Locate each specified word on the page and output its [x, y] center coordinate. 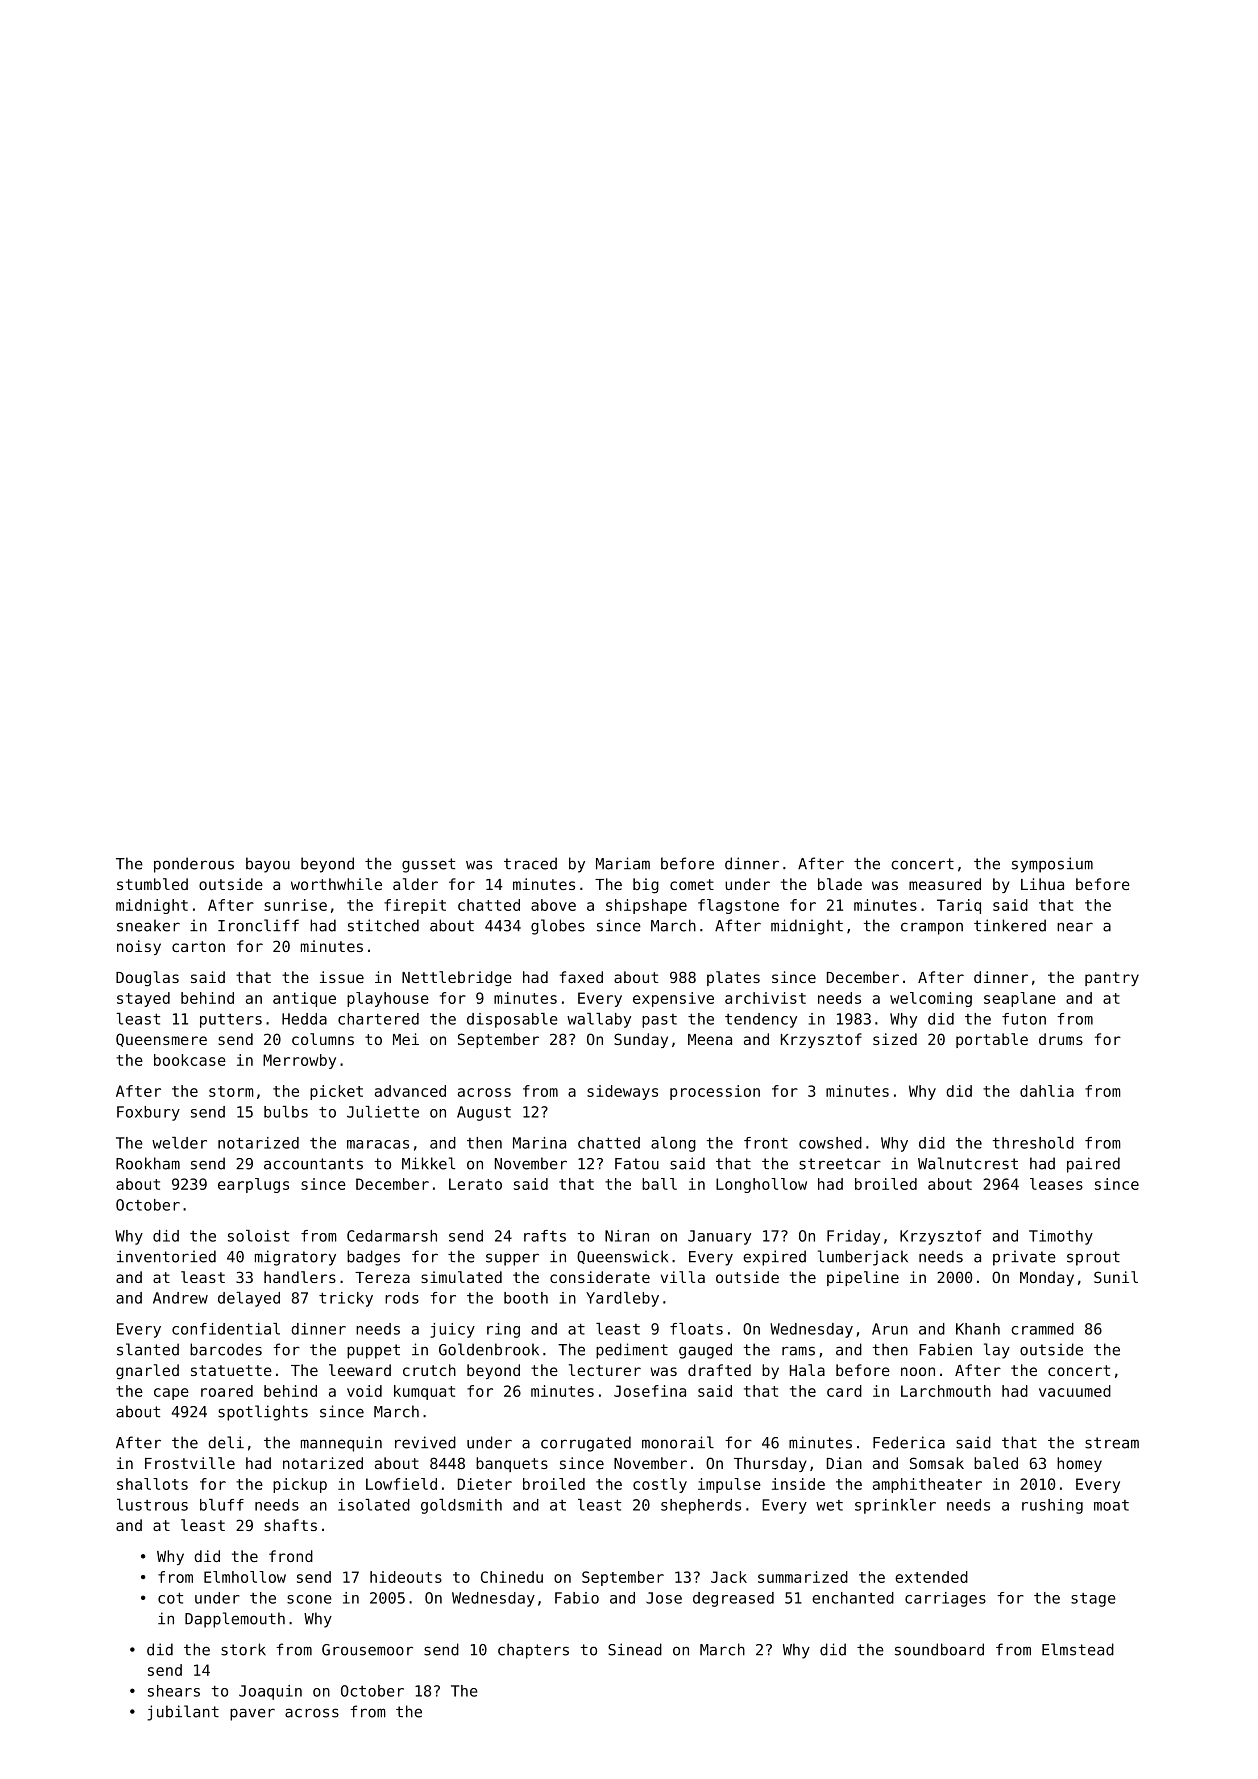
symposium [1052, 865]
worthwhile [336, 884]
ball [659, 1184]
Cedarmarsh [392, 1236]
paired [1093, 1165]
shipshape [646, 906]
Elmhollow [245, 1577]
